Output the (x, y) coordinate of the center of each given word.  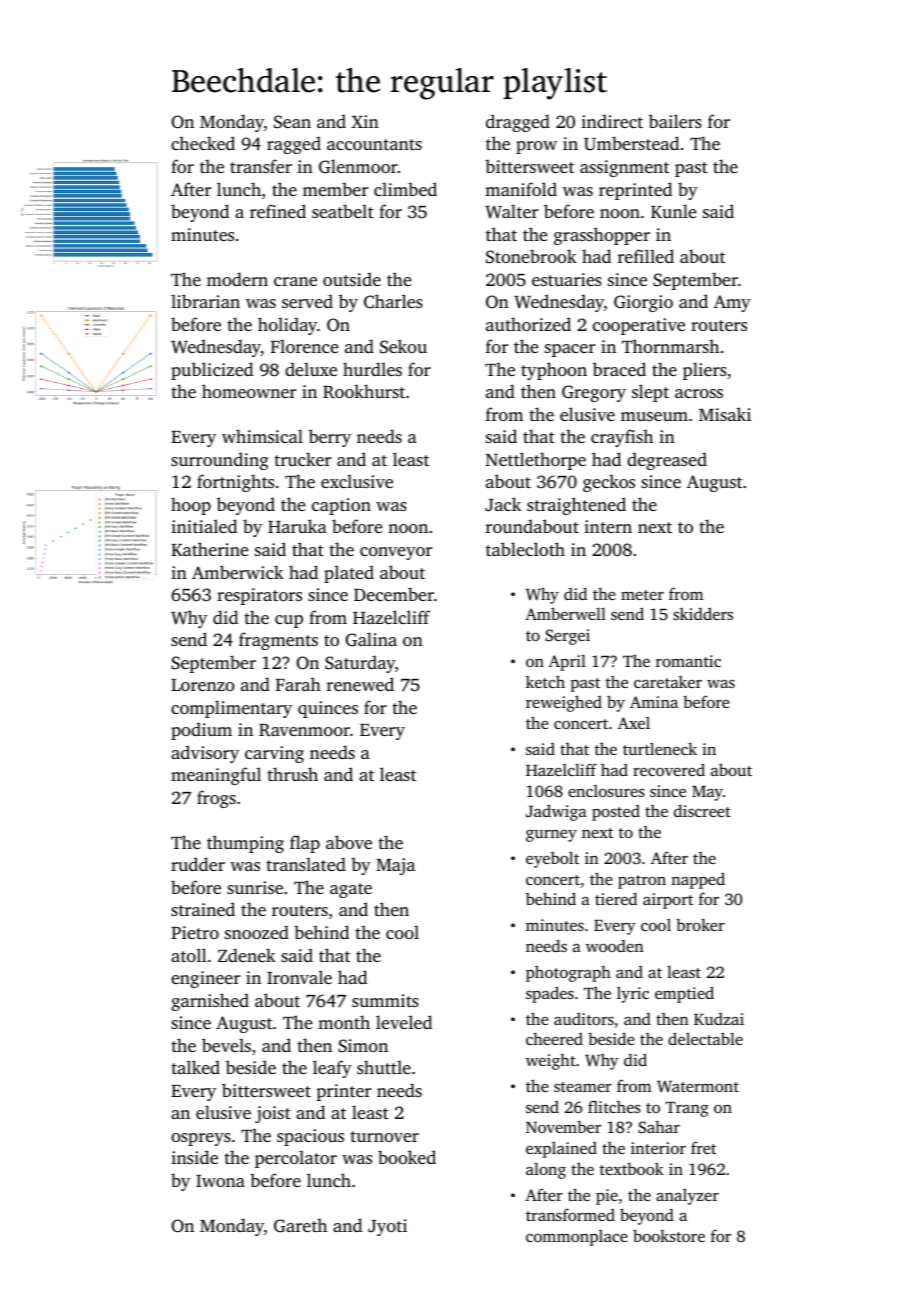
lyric (633, 995)
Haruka (297, 526)
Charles (393, 301)
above (349, 842)
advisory (205, 754)
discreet (702, 810)
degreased (667, 461)
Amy (732, 303)
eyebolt (552, 859)
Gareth (300, 1225)
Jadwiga (556, 812)
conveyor (396, 553)
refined (278, 211)
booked (407, 1157)
